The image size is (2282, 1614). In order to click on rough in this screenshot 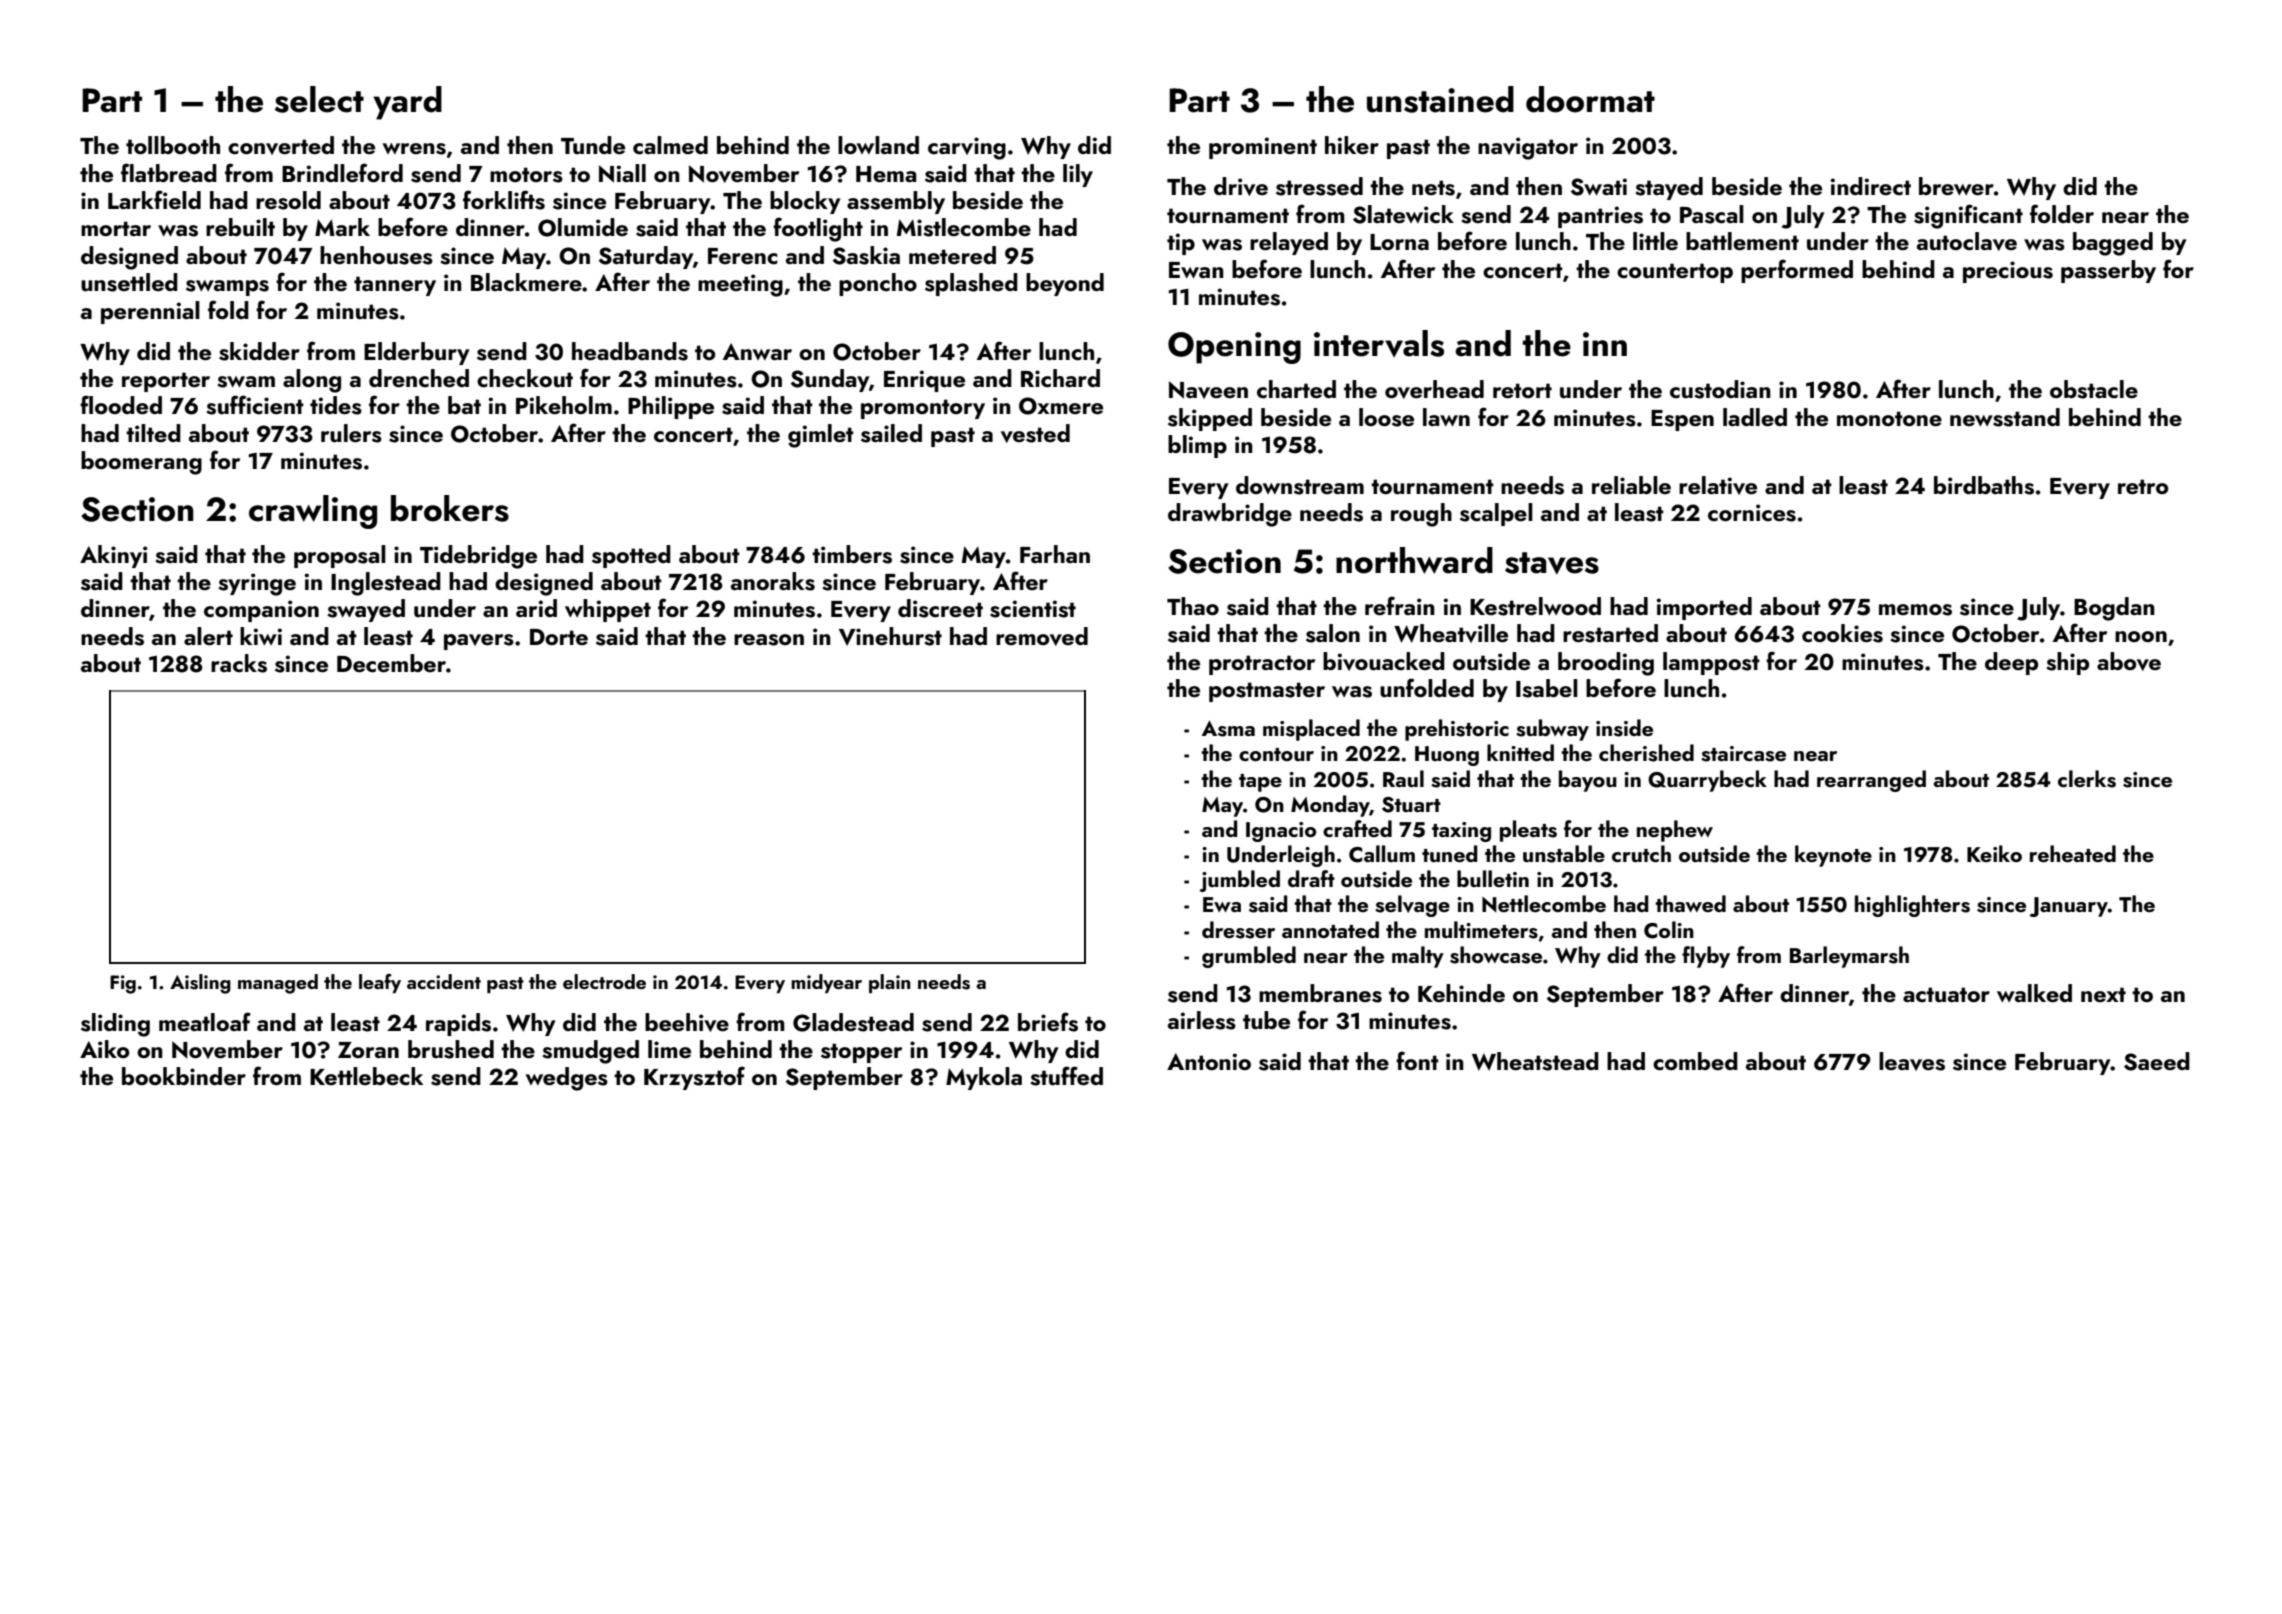, I will do `click(1421, 515)`.
